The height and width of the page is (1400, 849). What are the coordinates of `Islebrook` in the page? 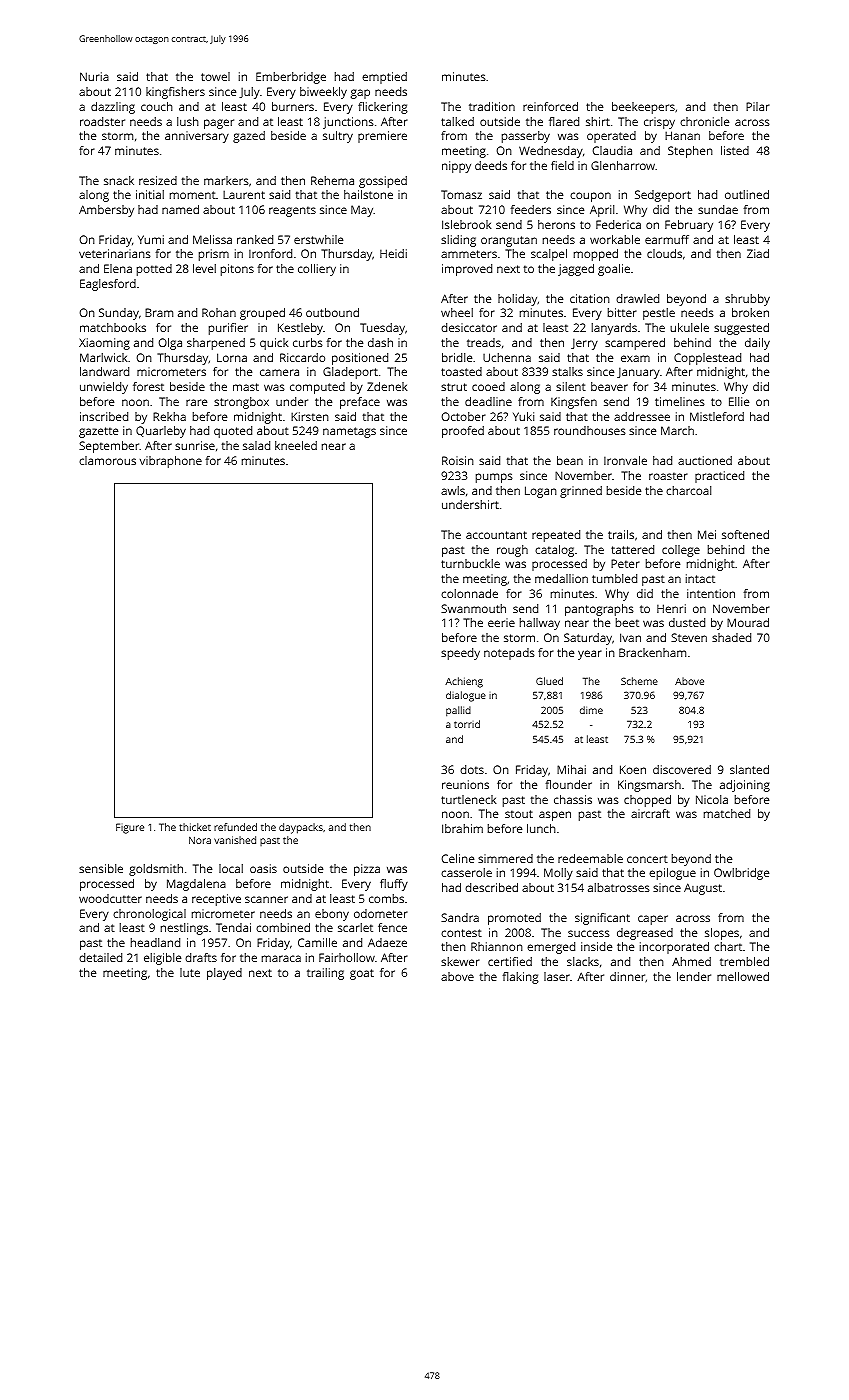 It's located at (466, 224).
